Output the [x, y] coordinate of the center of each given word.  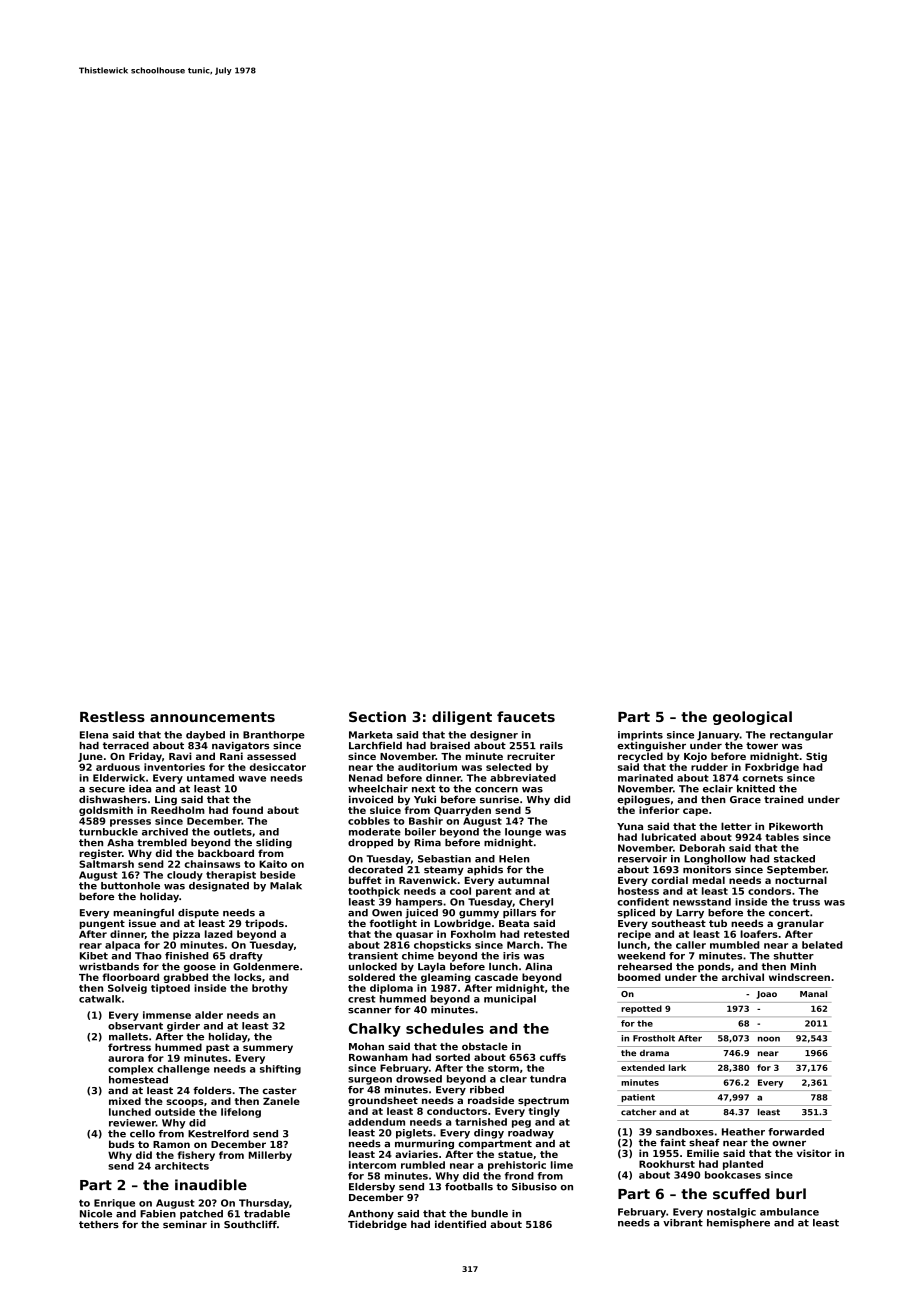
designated [219, 887]
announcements [212, 717]
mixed [125, 1101]
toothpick [374, 892]
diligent [462, 718]
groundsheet [383, 1101]
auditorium [427, 767]
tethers [99, 1224]
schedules [445, 1028]
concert [789, 913]
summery [268, 1049]
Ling [166, 800]
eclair [718, 789]
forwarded [796, 1132]
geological [752, 718]
